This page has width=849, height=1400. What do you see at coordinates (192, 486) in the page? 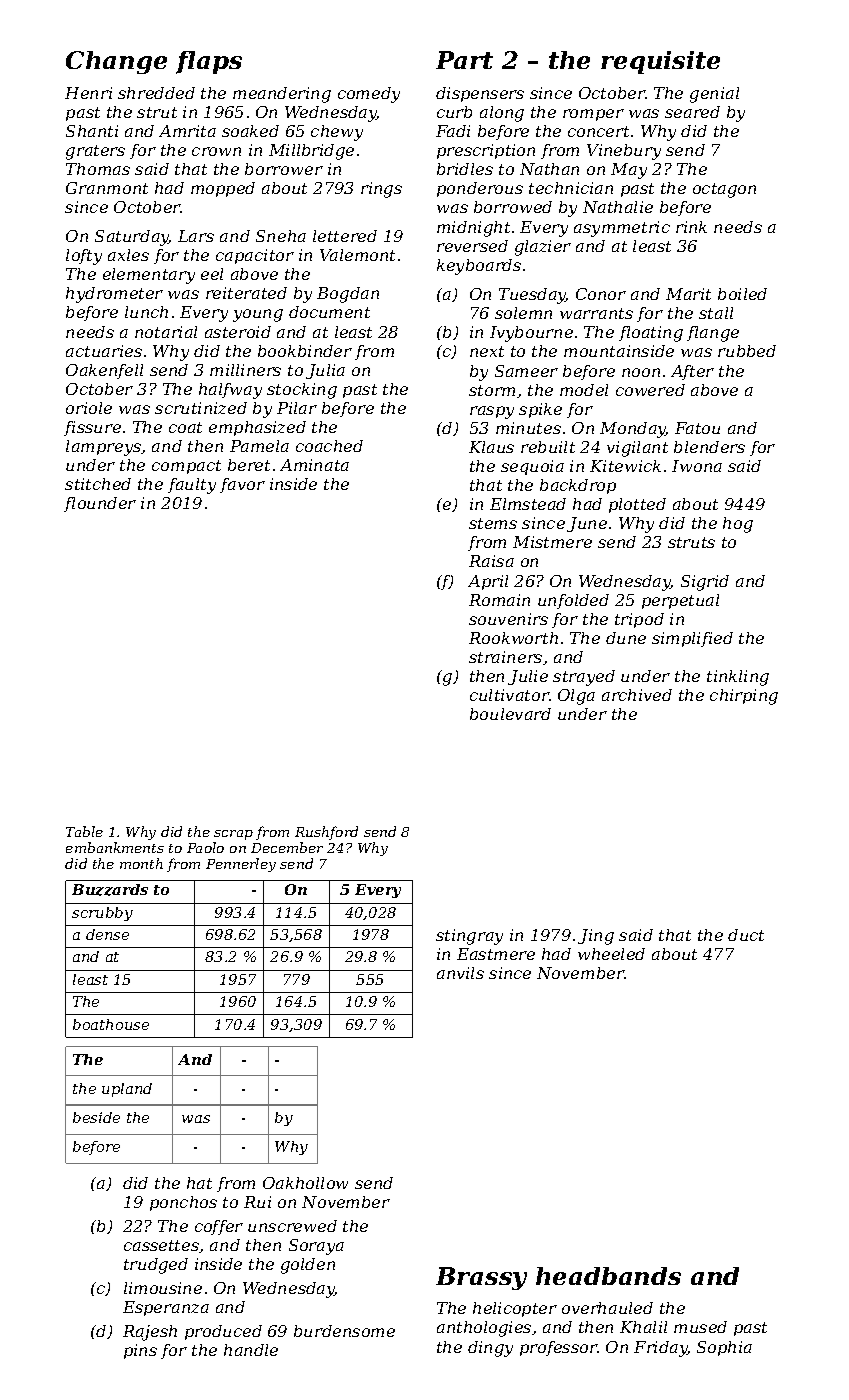
I see `faulty` at bounding box center [192, 486].
